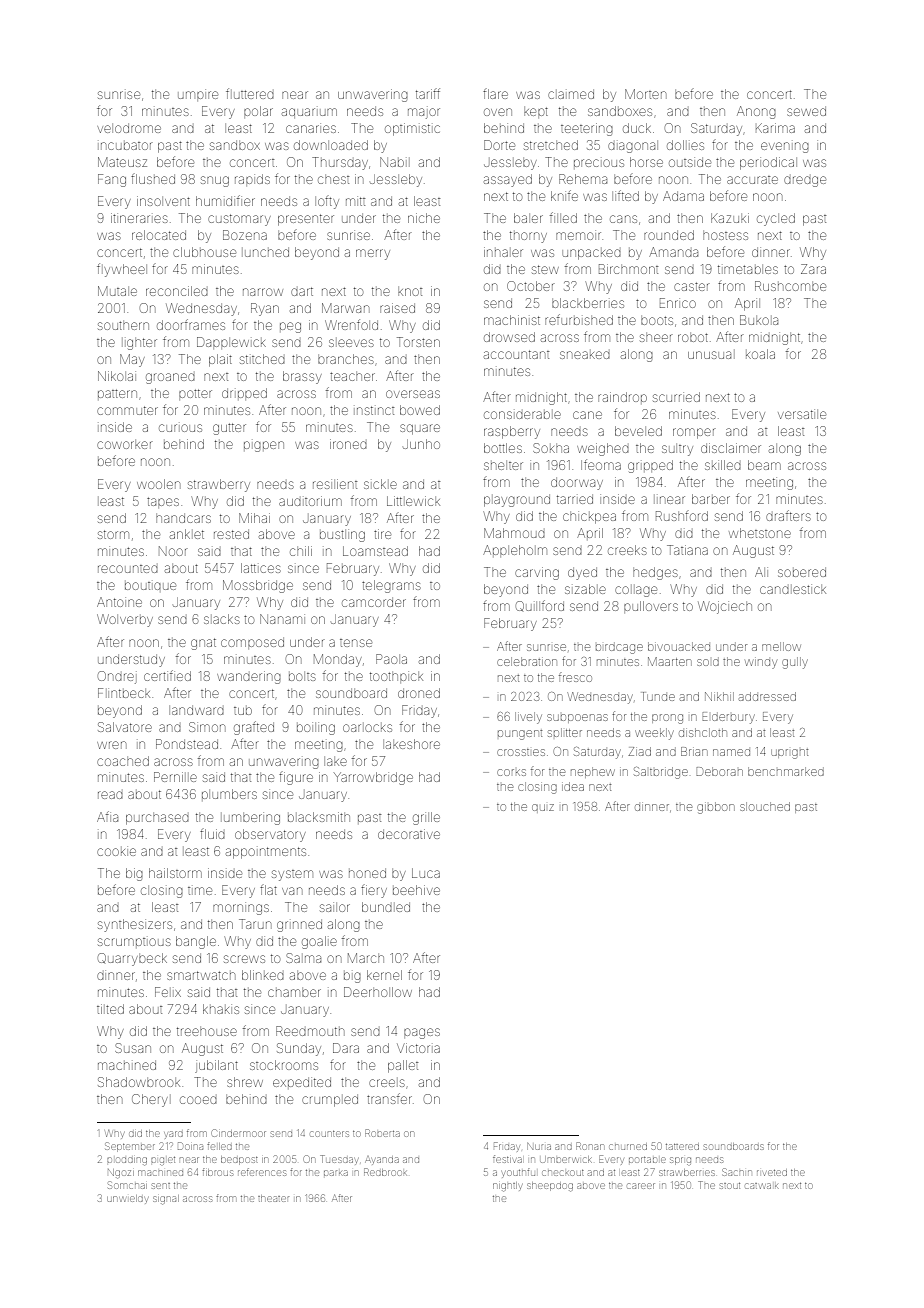 The image size is (924, 1308). I want to click on woolen, so click(158, 484).
